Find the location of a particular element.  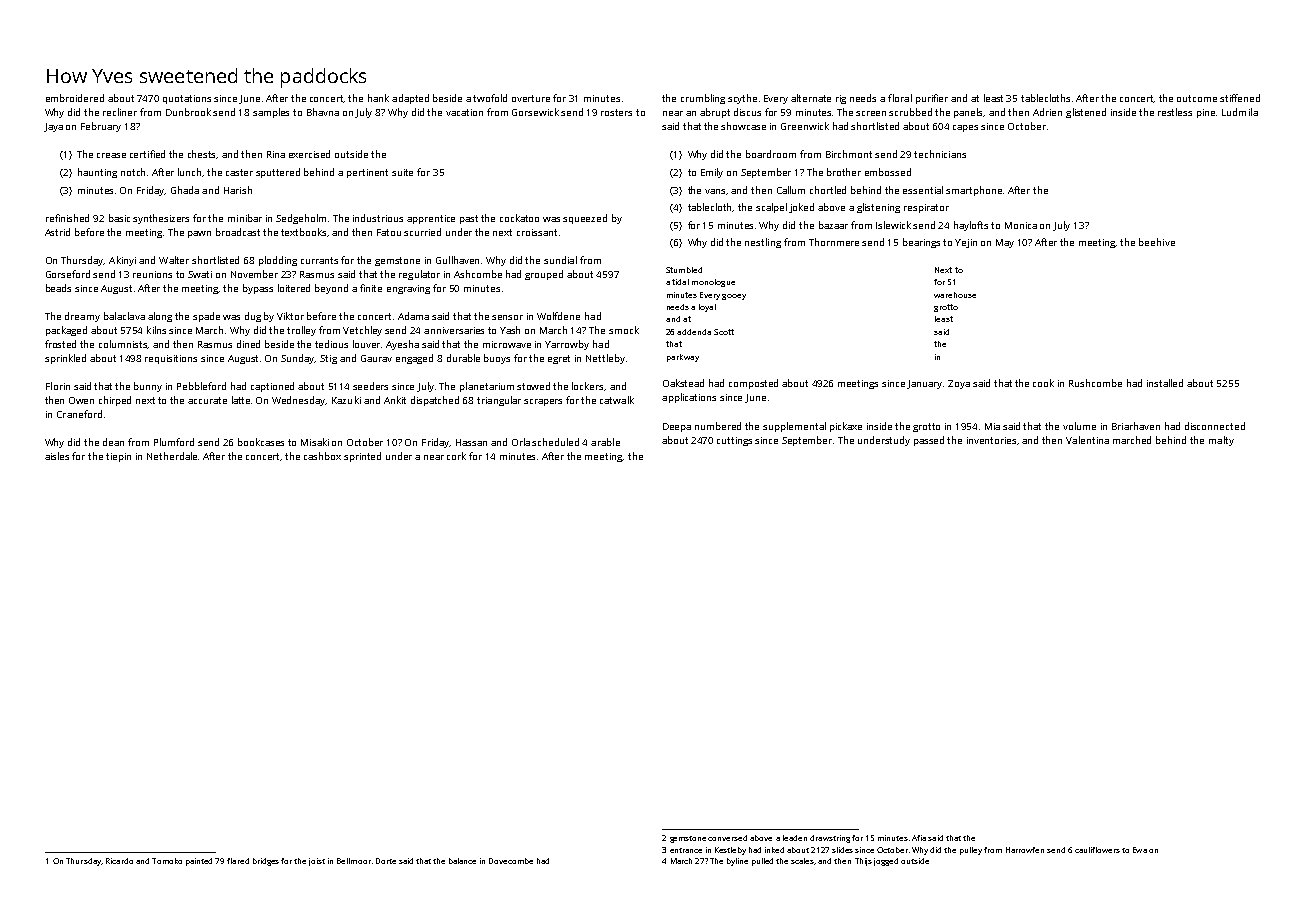

cook is located at coordinates (1043, 383).
